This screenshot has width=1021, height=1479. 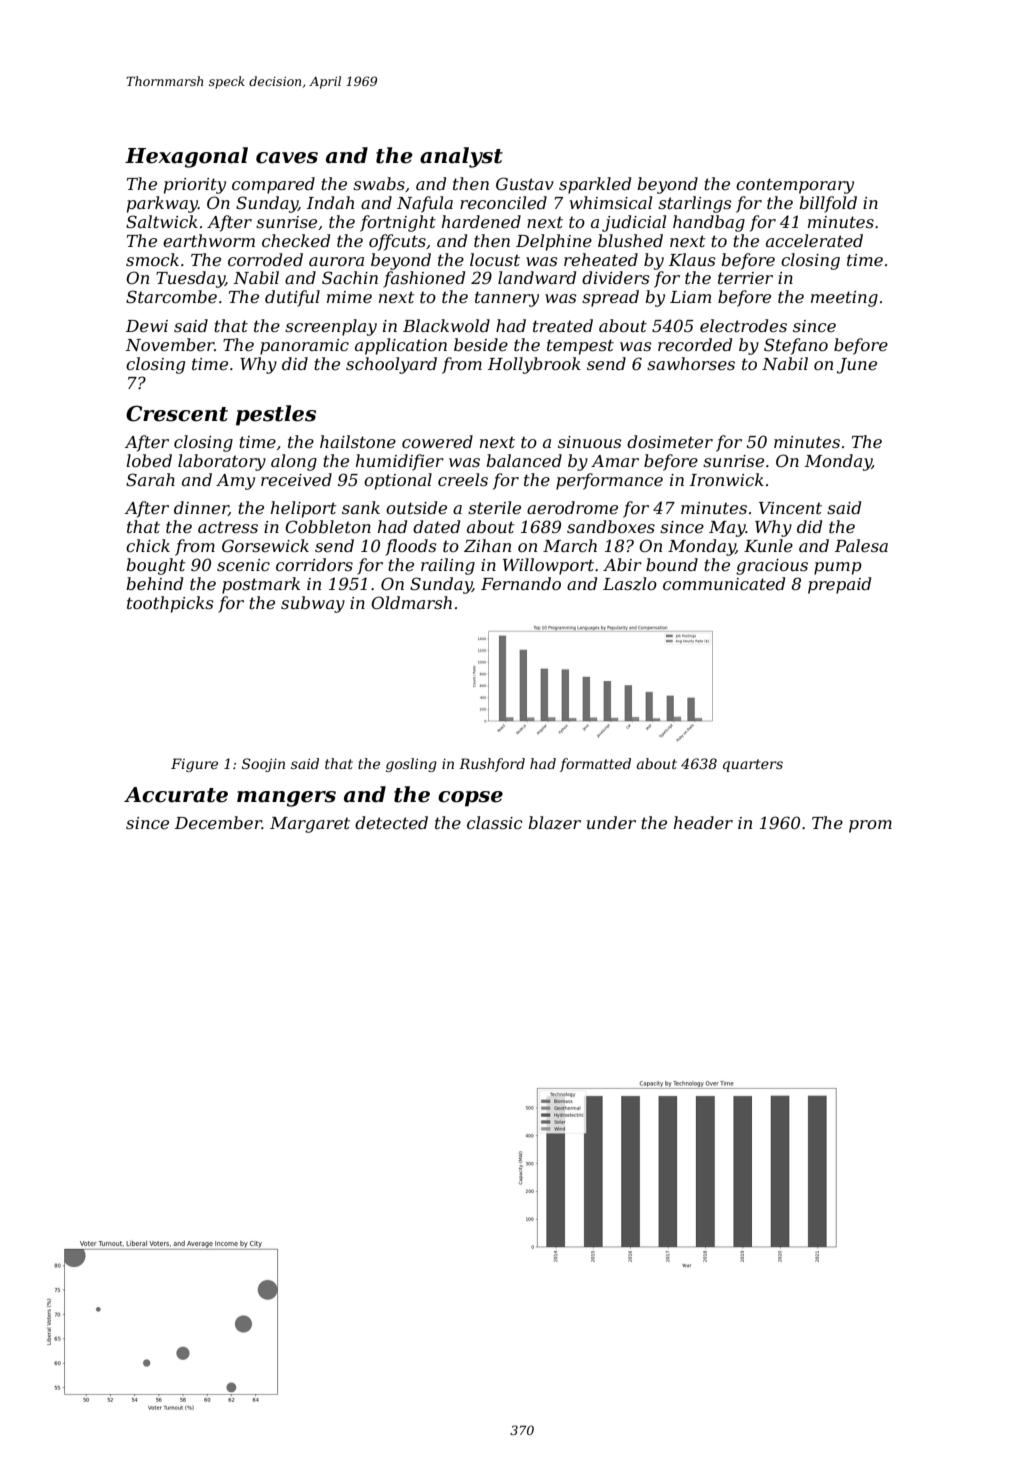 I want to click on corroded, so click(x=265, y=259).
